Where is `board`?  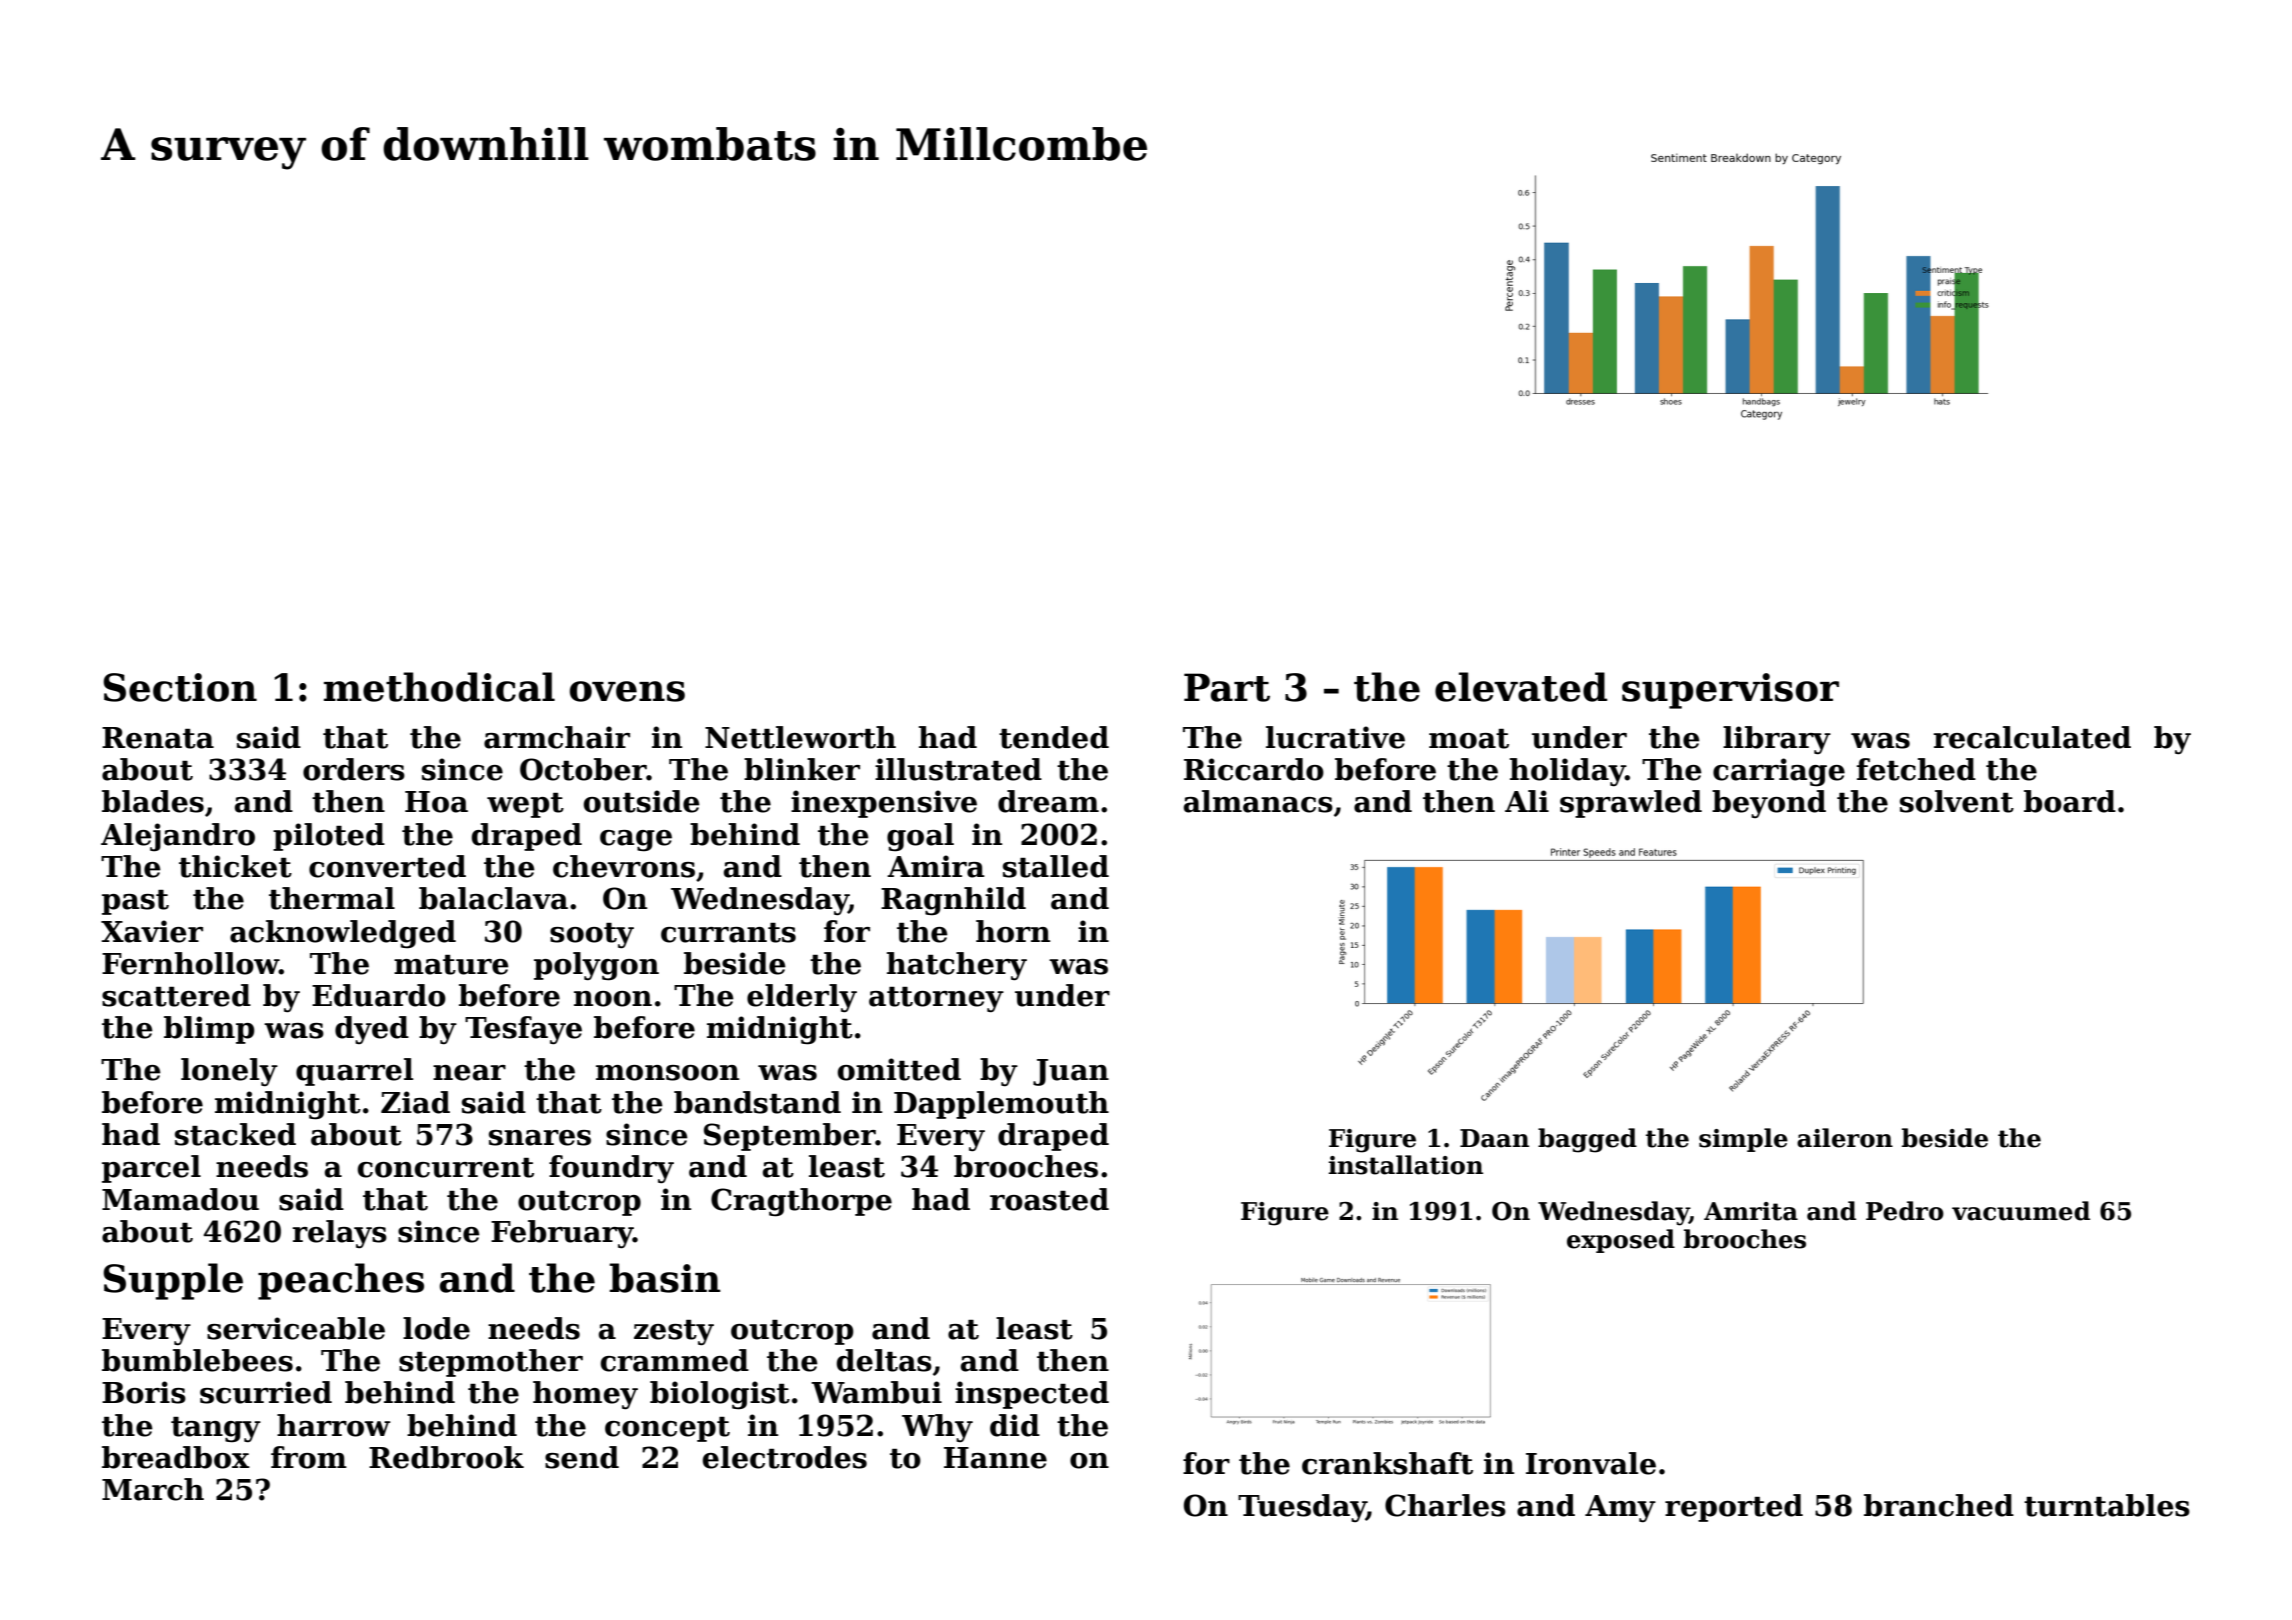 board is located at coordinates (2070, 801).
